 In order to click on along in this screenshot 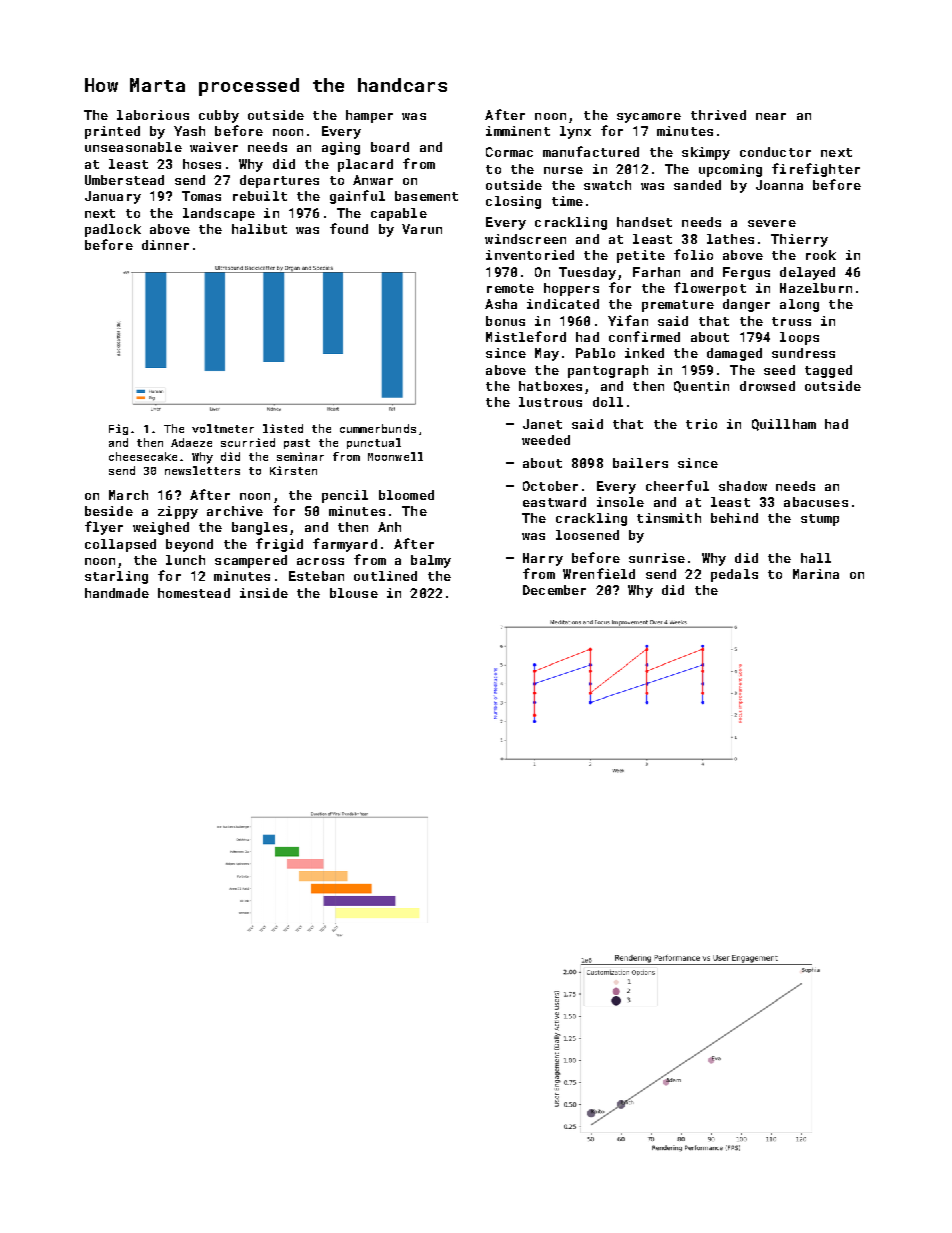, I will do `click(799, 305)`.
